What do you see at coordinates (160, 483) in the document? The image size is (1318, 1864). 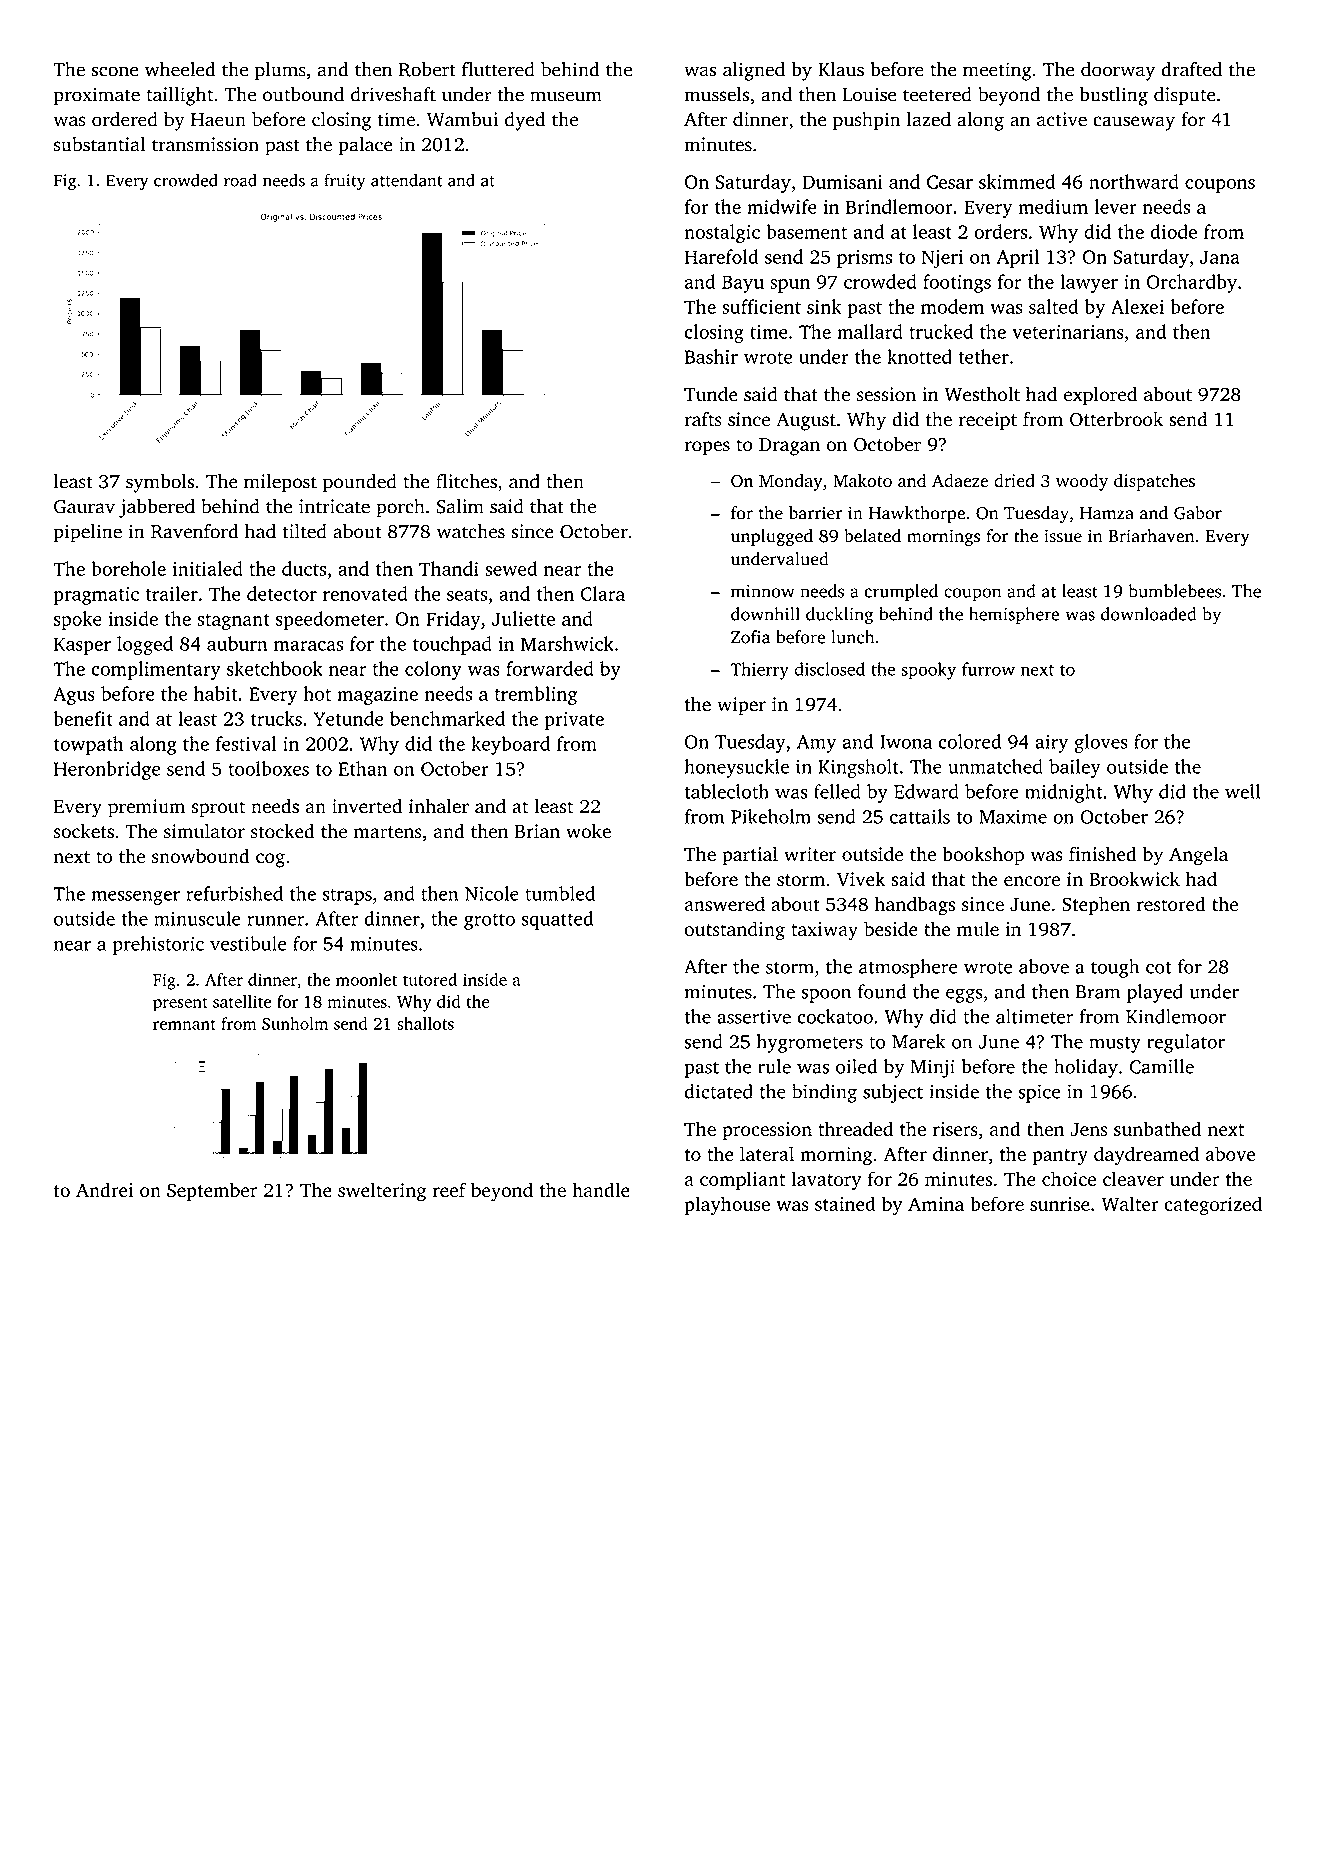 I see `symbols` at bounding box center [160, 483].
